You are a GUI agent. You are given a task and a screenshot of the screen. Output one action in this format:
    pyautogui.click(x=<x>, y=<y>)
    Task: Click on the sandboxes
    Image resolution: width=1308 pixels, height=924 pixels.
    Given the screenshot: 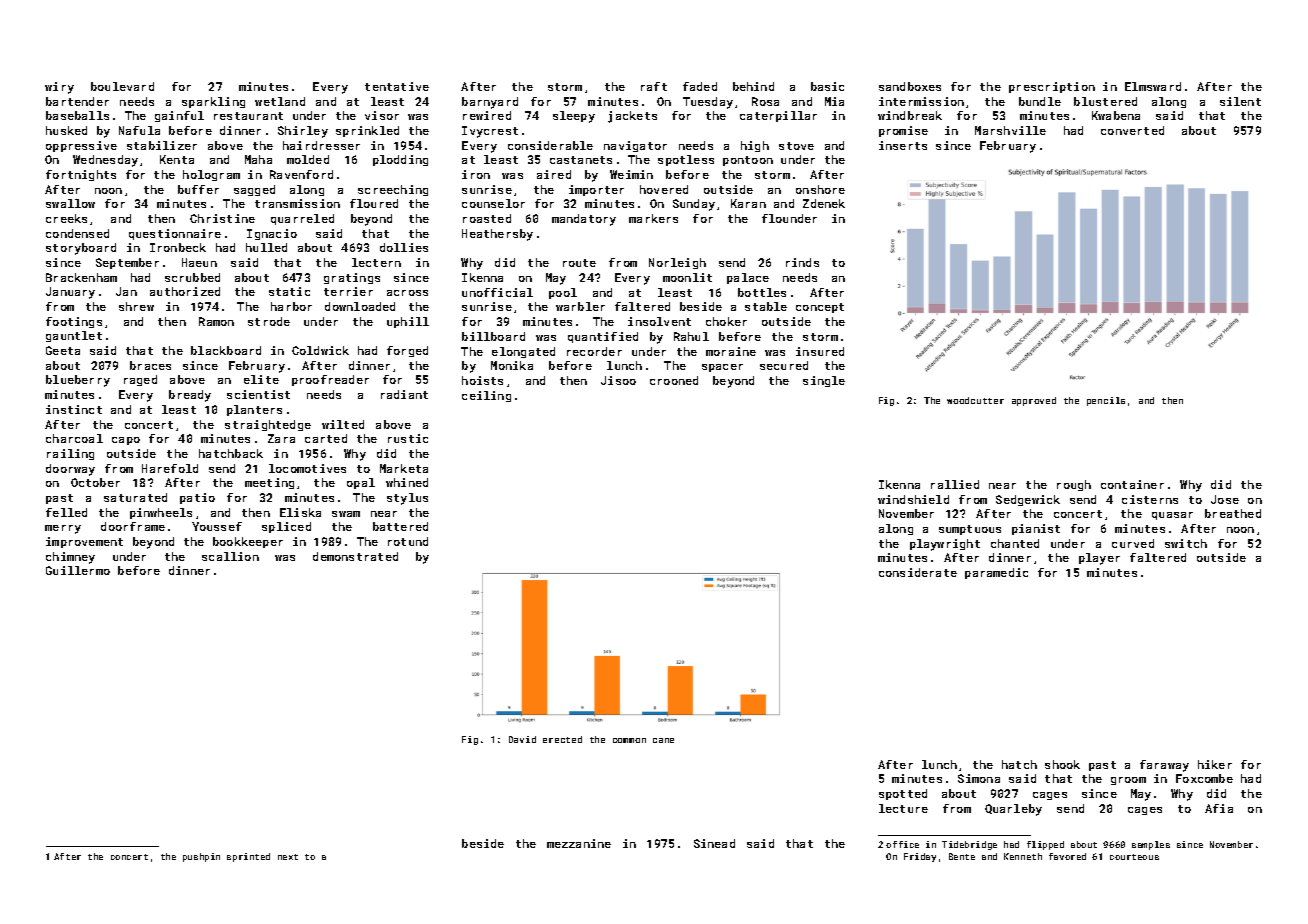 What is the action you would take?
    pyautogui.click(x=910, y=86)
